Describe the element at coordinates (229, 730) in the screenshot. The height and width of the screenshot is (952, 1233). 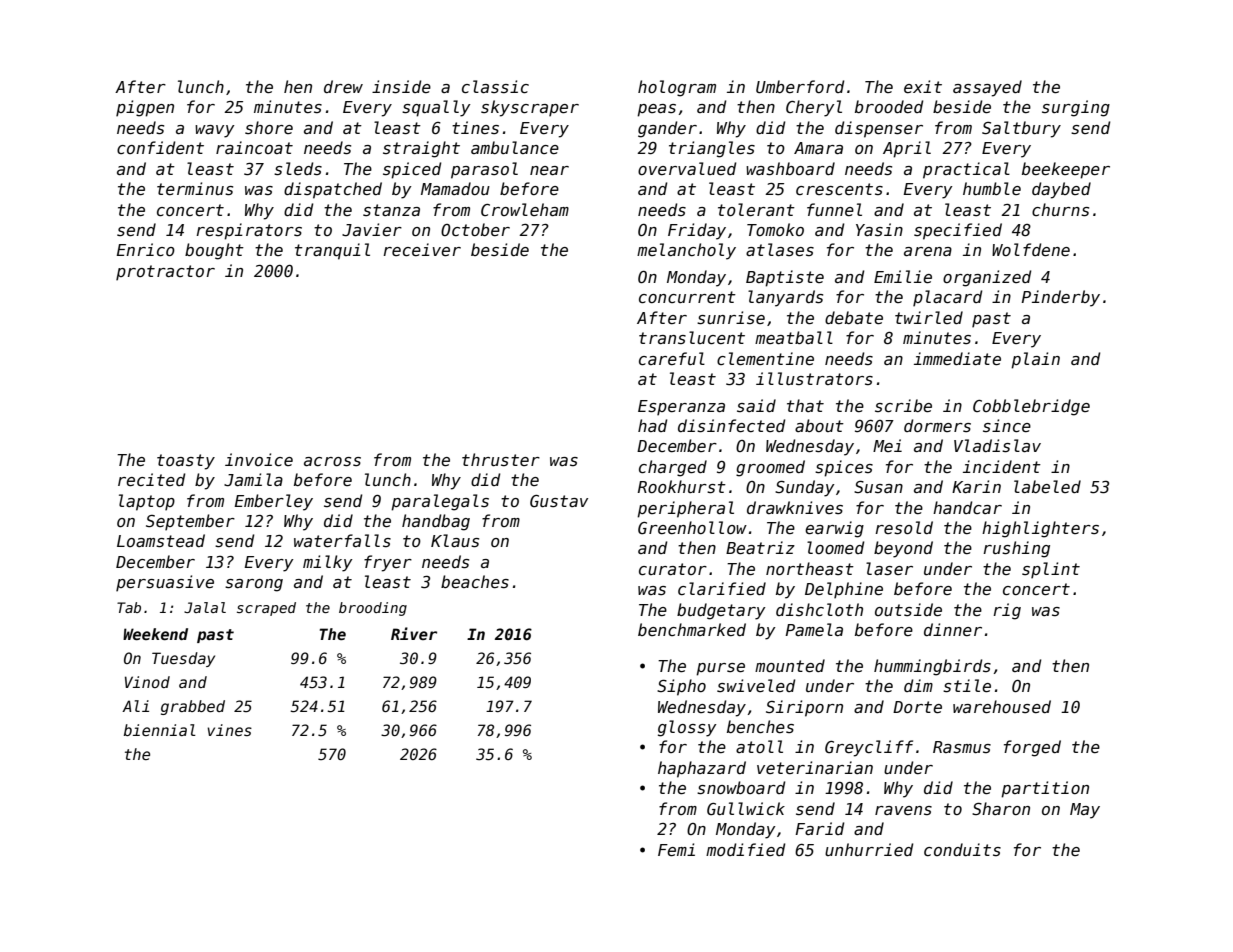
I see `vines` at that location.
